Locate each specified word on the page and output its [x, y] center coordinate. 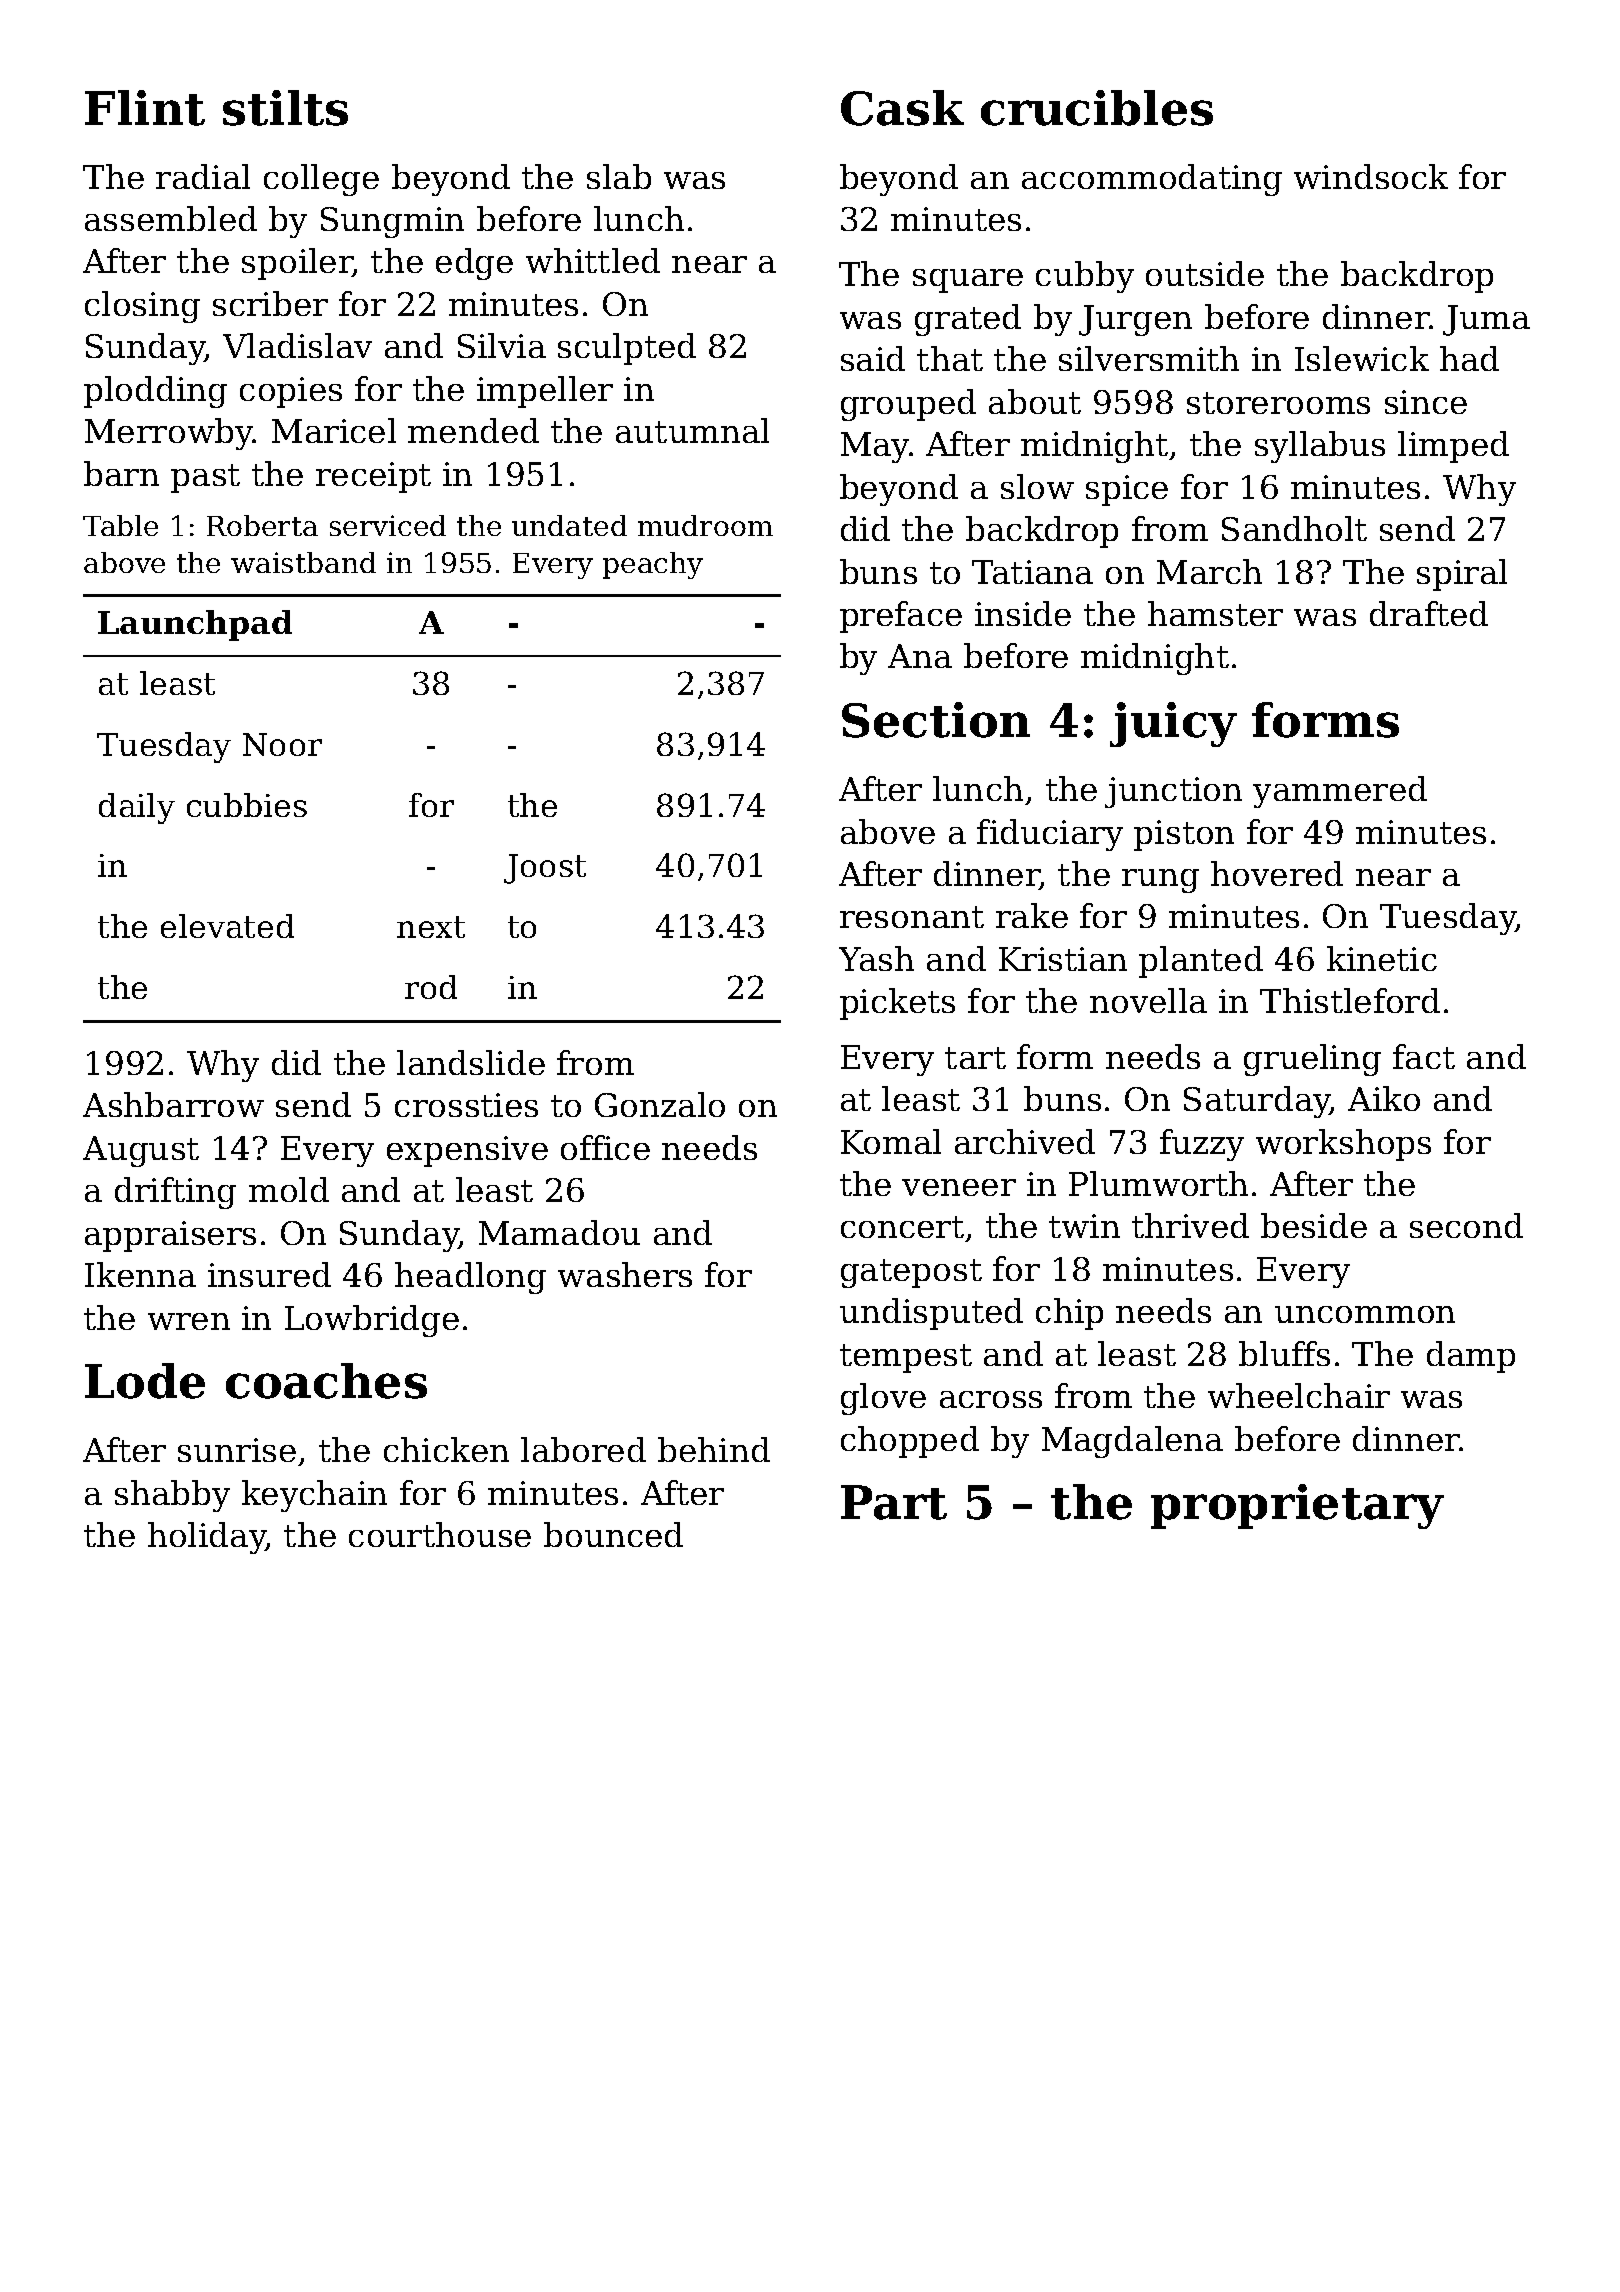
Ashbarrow [173, 1104]
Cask [902, 108]
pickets [897, 1004]
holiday [207, 1538]
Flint [145, 108]
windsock [1371, 176]
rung [1160, 881]
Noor [282, 744]
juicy [1173, 724]
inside [1023, 613]
